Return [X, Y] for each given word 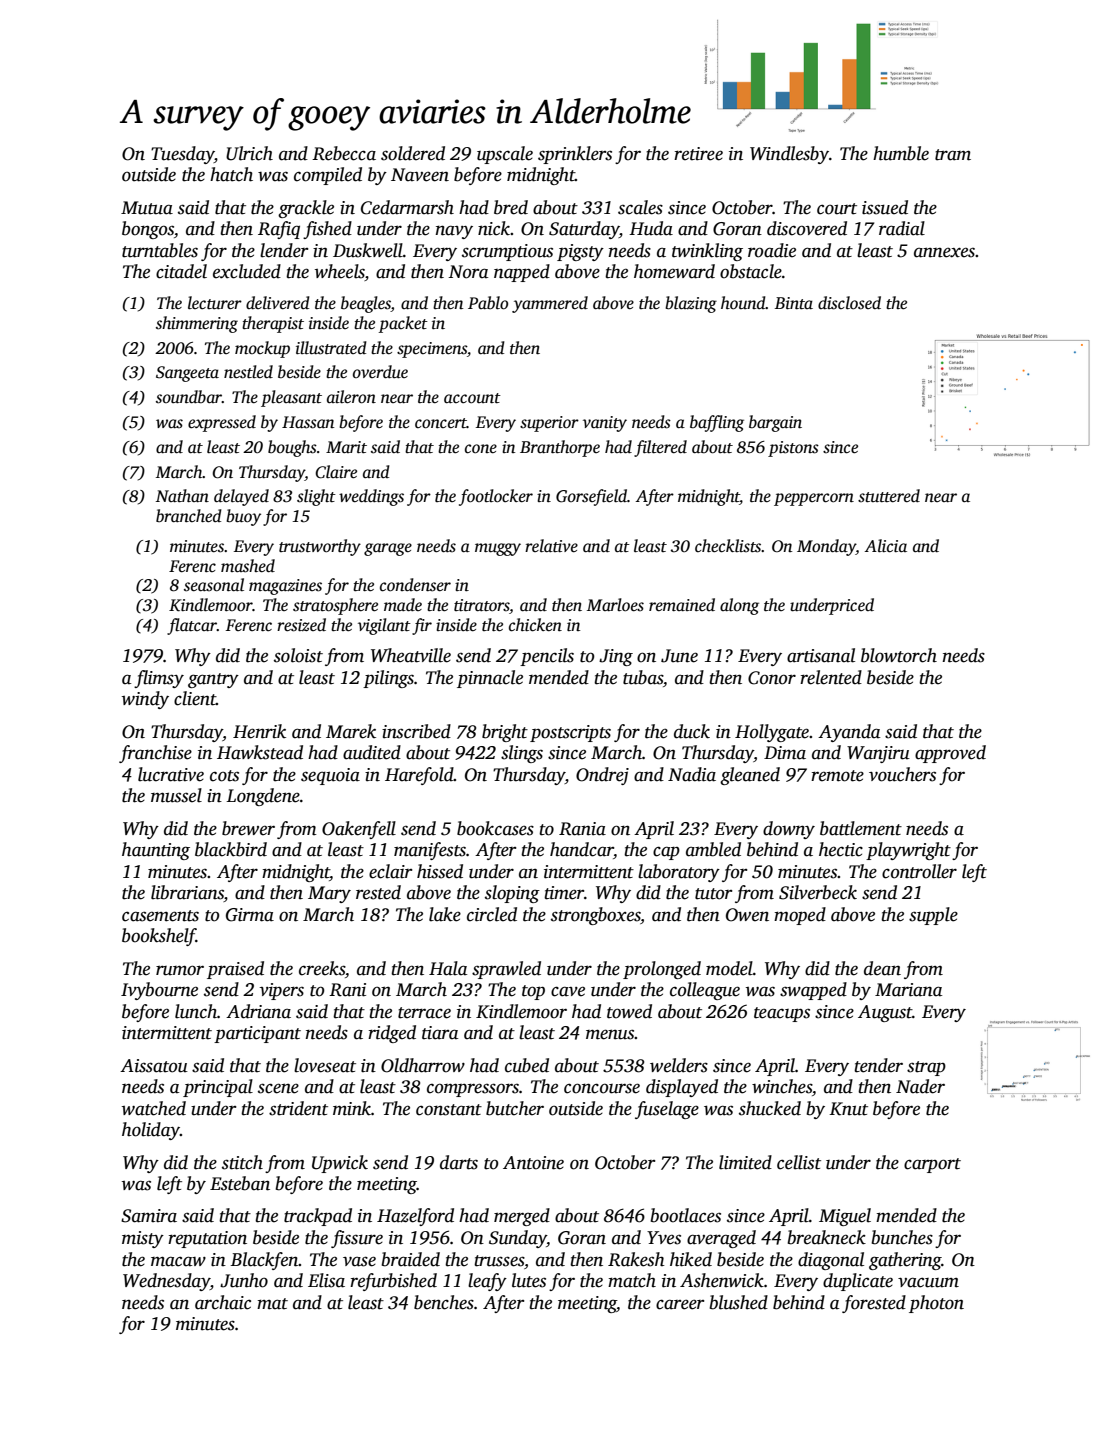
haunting [156, 851]
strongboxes [596, 916]
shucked [770, 1108]
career [680, 1304]
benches [444, 1302]
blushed [738, 1302]
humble [901, 153]
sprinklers [575, 155]
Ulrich [249, 153]
